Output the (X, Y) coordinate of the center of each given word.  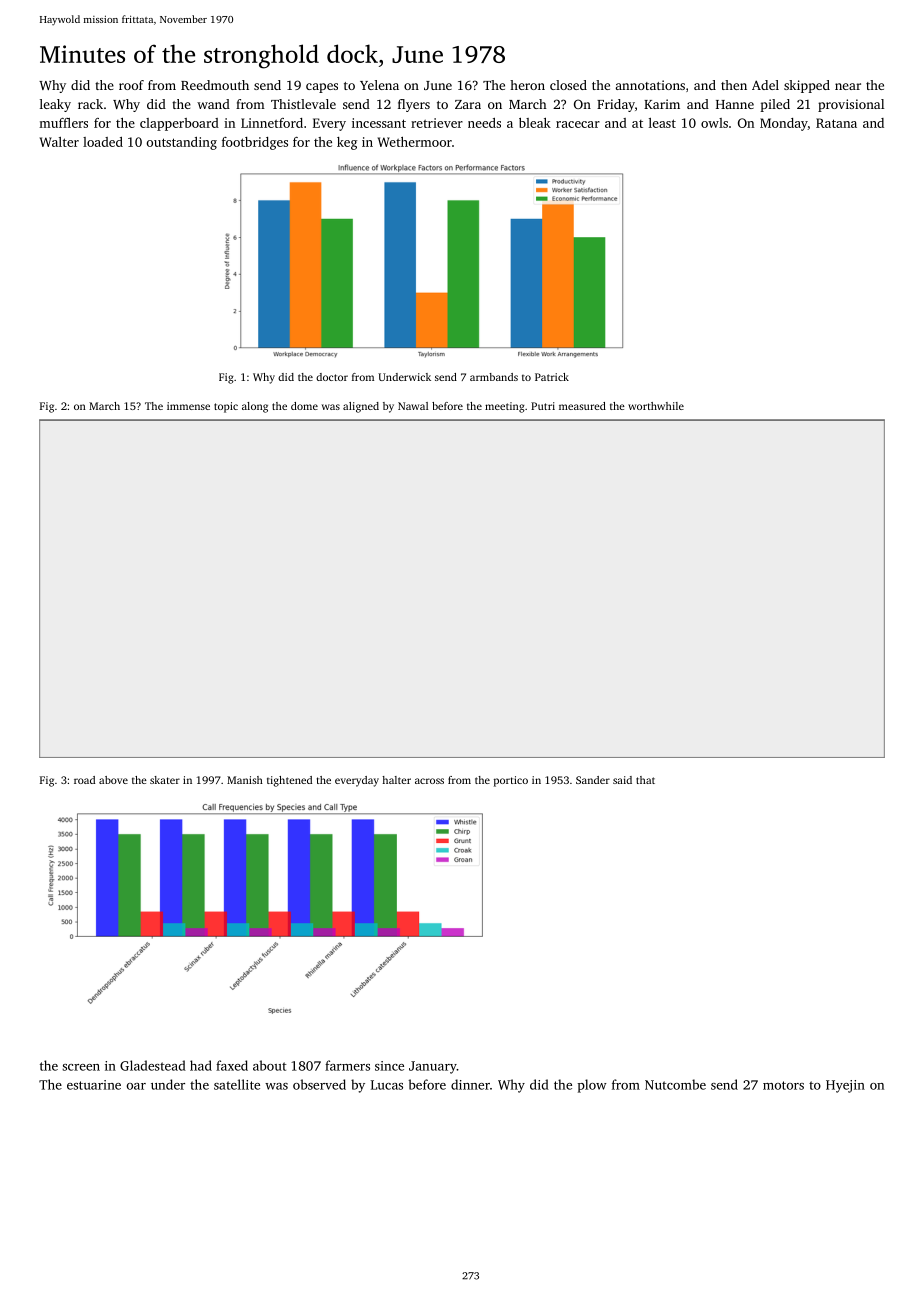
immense (188, 406)
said (622, 780)
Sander (593, 780)
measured (582, 406)
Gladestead (153, 1065)
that (645, 780)
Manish (245, 780)
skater (165, 780)
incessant (379, 123)
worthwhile (656, 406)
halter (396, 780)
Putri (543, 406)
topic (226, 407)
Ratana (836, 123)
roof (131, 85)
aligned (361, 407)
